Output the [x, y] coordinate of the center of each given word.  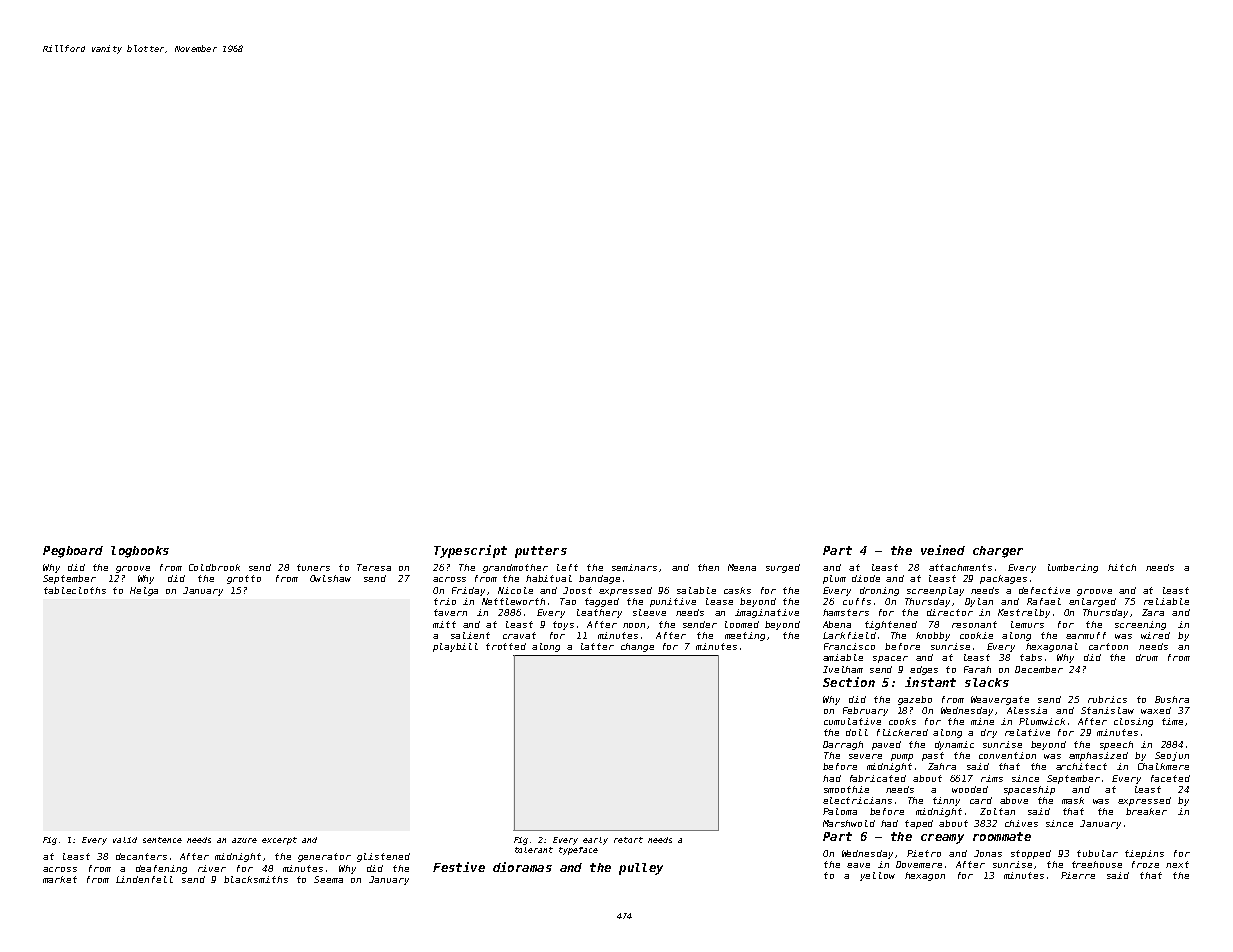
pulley [641, 869]
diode [866, 578]
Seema [328, 879]
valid [125, 840]
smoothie [846, 789]
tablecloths [75, 590]
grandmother [515, 568]
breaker [1146, 811]
